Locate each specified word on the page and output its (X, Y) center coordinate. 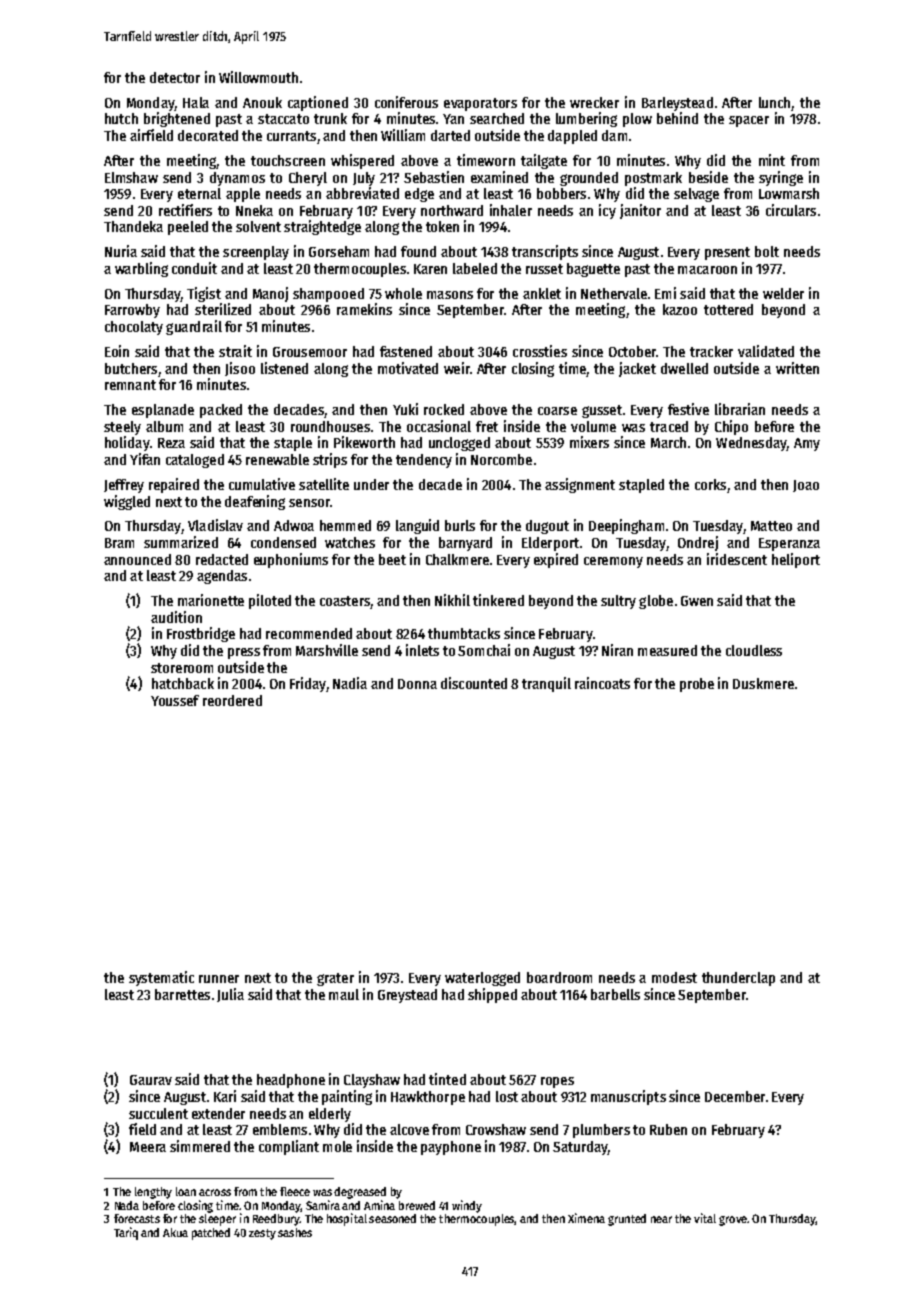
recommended (309, 633)
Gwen (697, 601)
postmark (653, 179)
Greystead (407, 996)
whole (403, 293)
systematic (161, 978)
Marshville (327, 650)
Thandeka (133, 226)
